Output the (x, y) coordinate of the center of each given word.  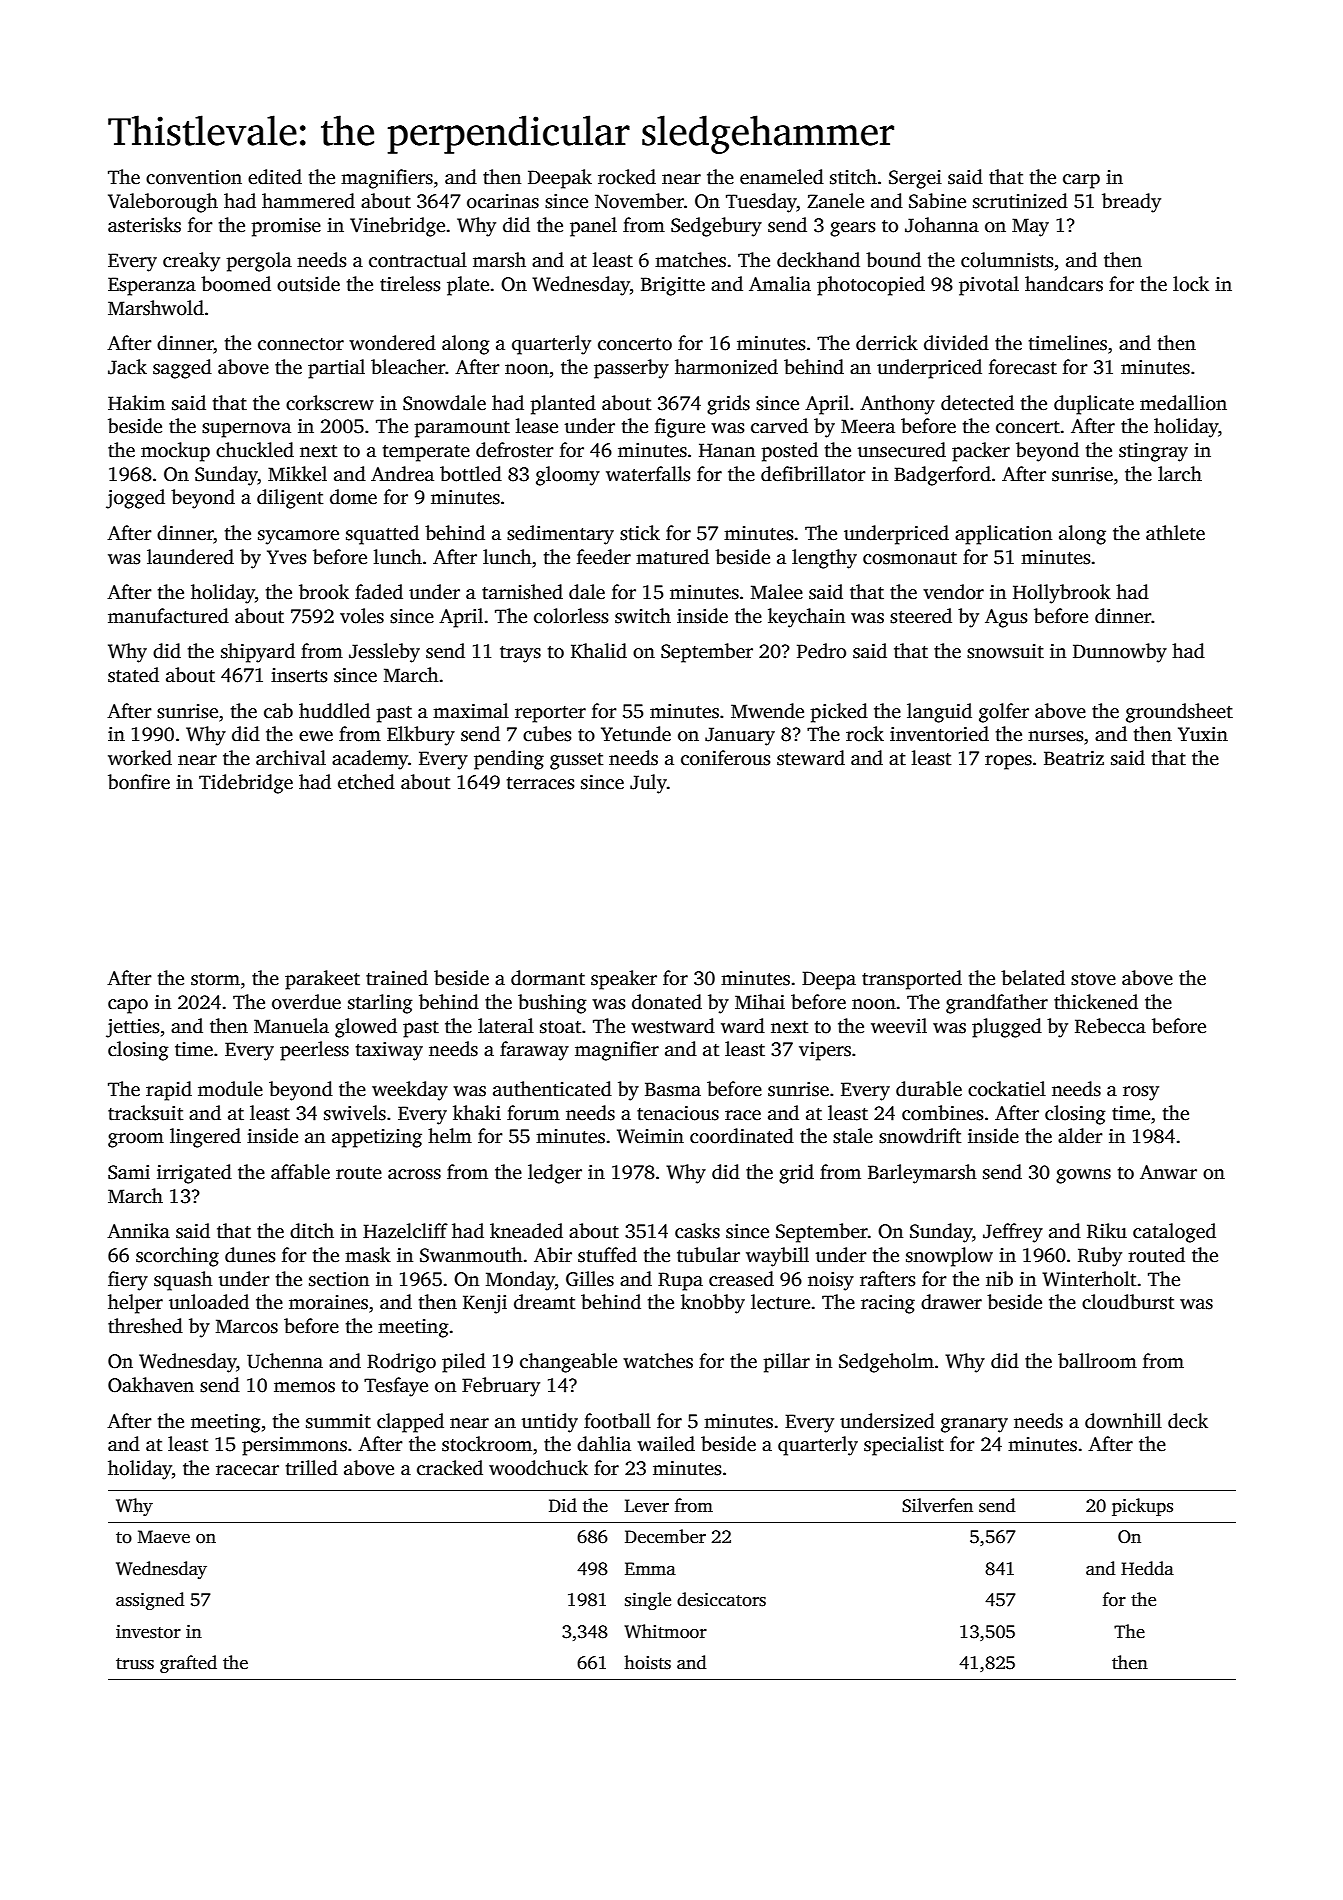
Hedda (1147, 1568)
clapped (410, 1423)
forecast (1023, 367)
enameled (782, 177)
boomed (236, 284)
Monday (520, 1281)
